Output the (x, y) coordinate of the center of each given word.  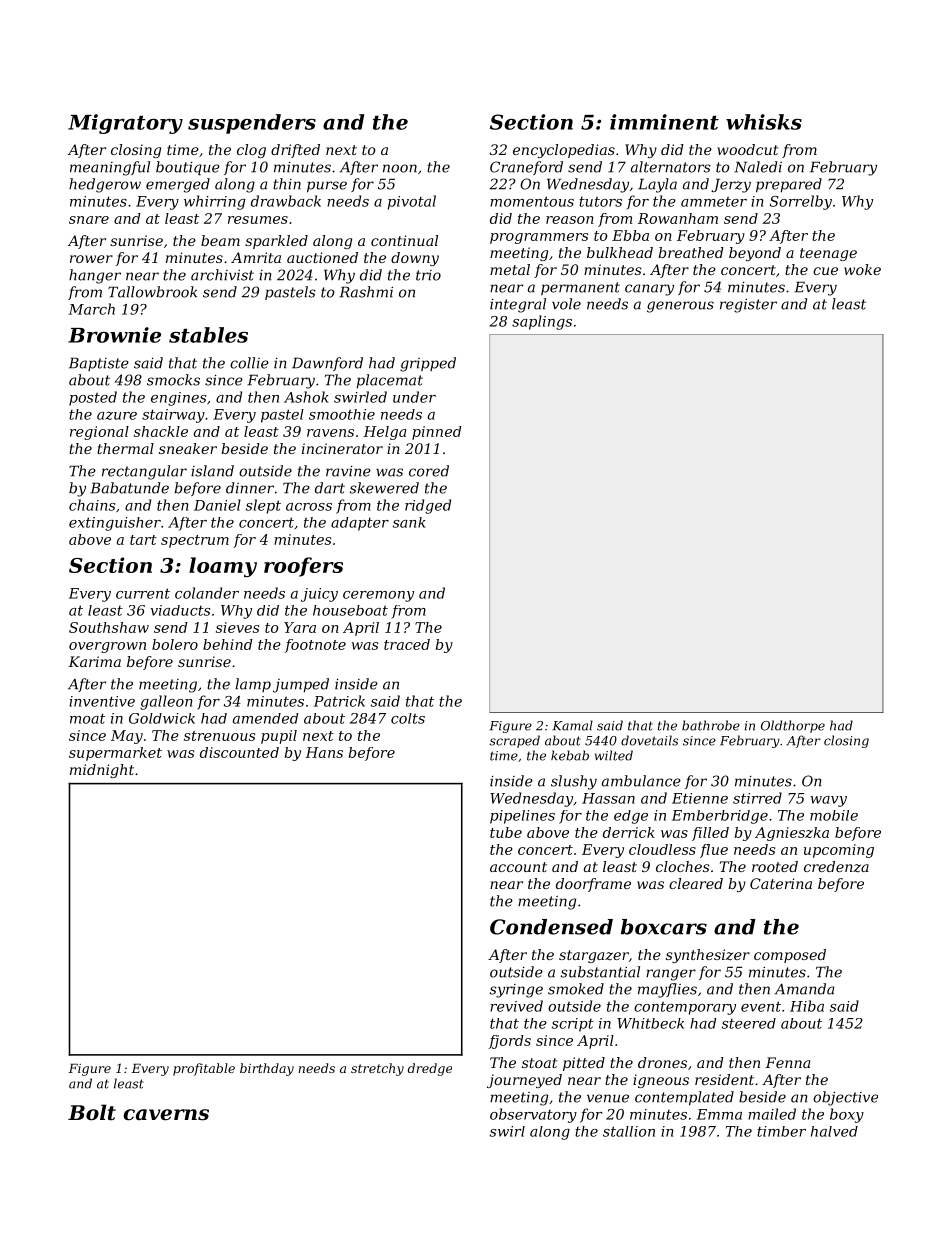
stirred (757, 798)
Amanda (804, 989)
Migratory (125, 124)
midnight (102, 771)
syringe (516, 991)
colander (207, 593)
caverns (166, 1115)
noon (400, 168)
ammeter (714, 202)
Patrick (339, 701)
